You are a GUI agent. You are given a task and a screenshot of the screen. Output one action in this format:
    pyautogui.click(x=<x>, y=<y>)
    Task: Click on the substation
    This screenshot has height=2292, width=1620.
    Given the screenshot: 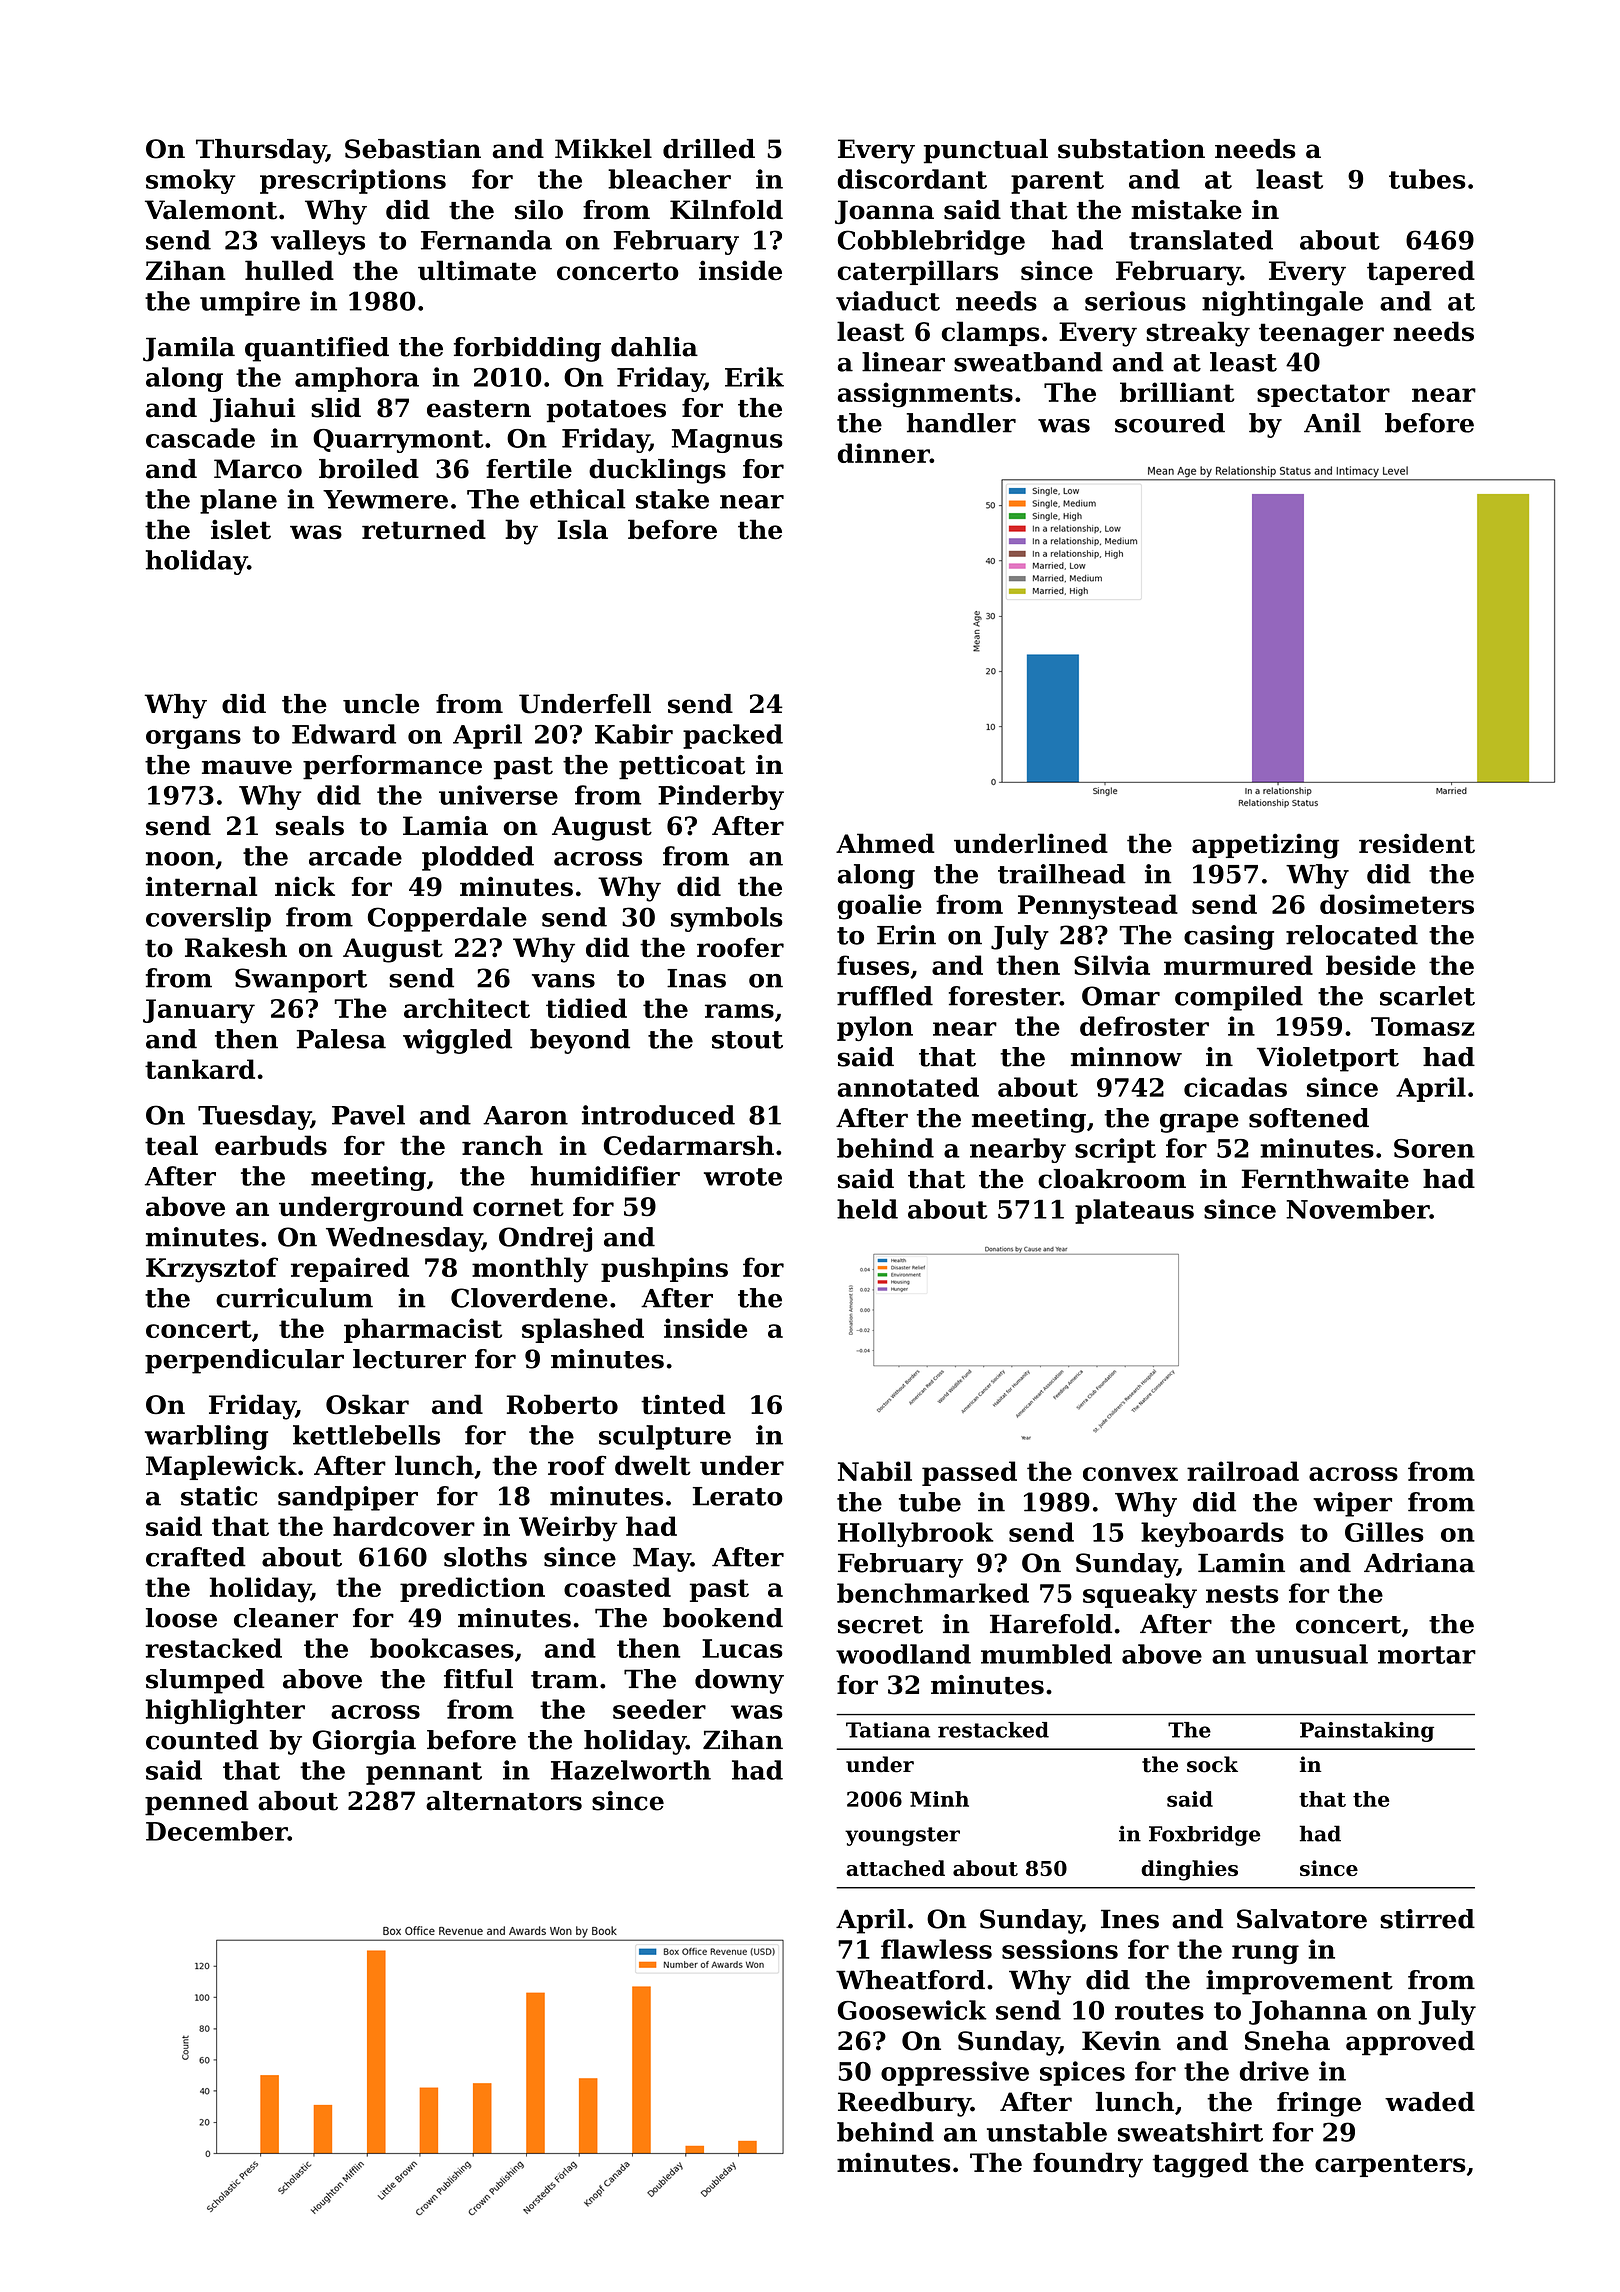 What is the action you would take?
    pyautogui.click(x=1131, y=149)
